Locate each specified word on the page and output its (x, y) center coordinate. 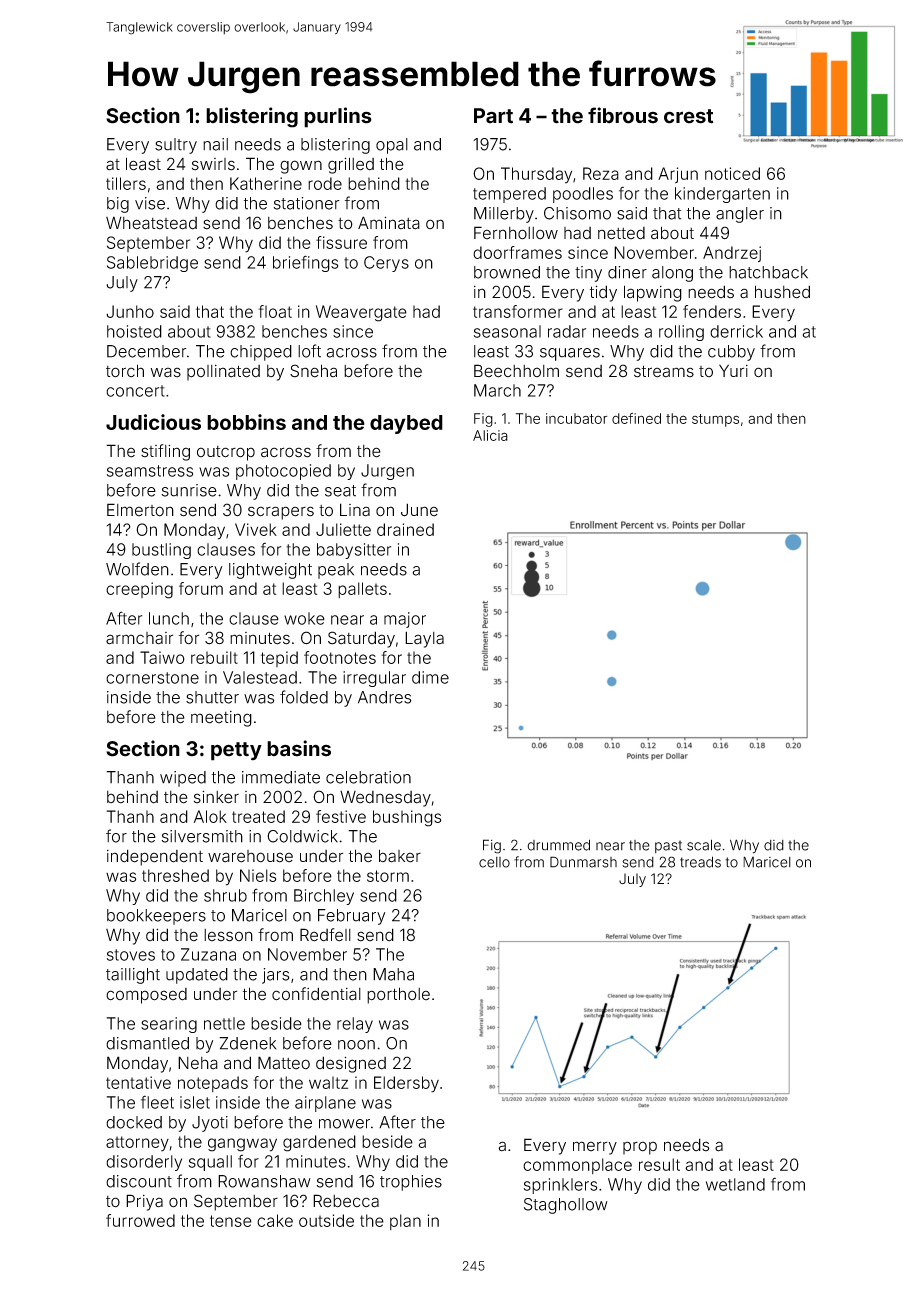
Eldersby (406, 1084)
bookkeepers (156, 917)
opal (392, 146)
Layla (424, 639)
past (668, 846)
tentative (138, 1082)
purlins (338, 117)
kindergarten (722, 195)
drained (405, 529)
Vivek (256, 529)
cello (494, 862)
